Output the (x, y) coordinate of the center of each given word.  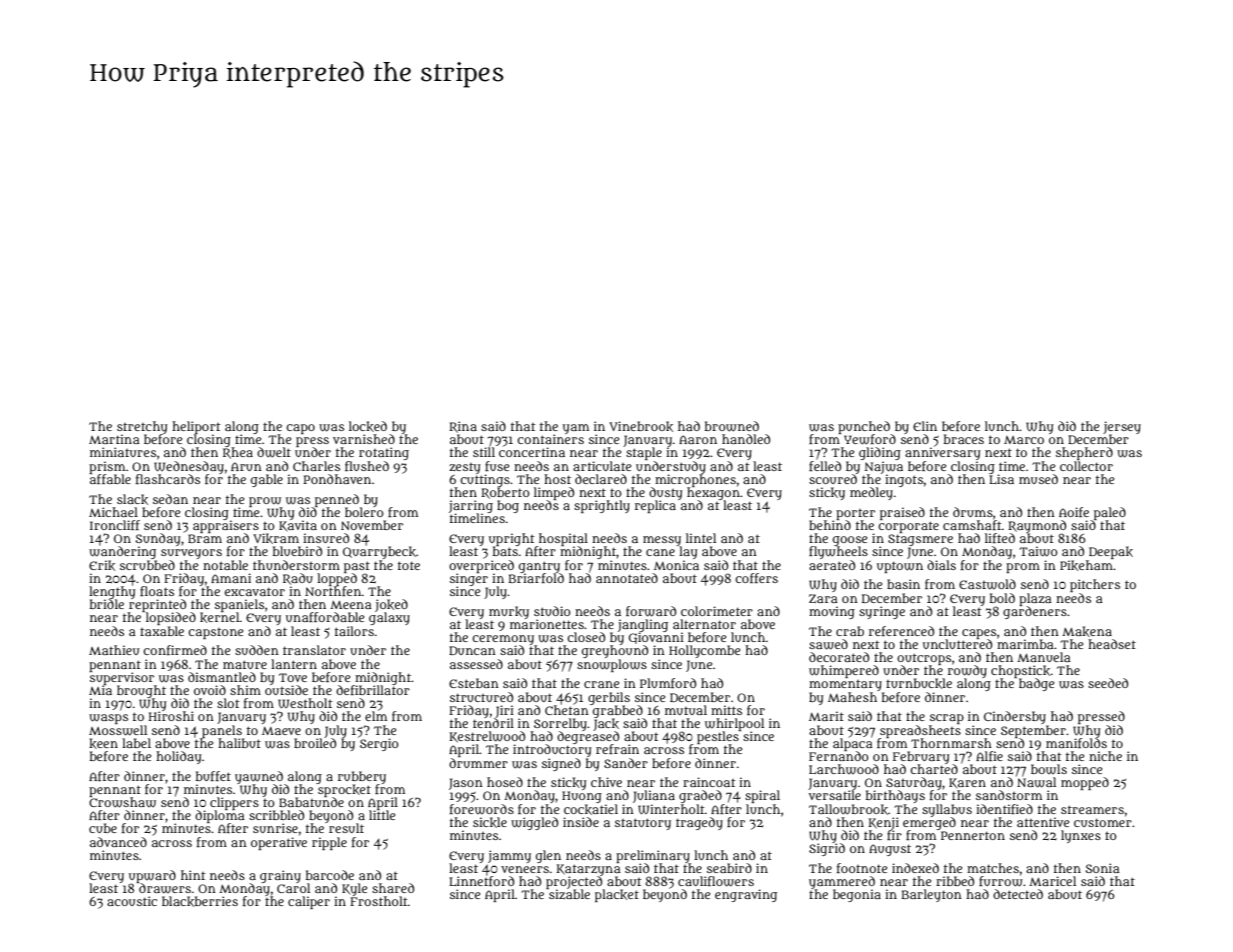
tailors (354, 631)
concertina (532, 452)
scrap (947, 719)
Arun (246, 466)
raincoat (709, 782)
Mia (100, 690)
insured (326, 538)
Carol (293, 888)
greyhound (615, 651)
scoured (833, 479)
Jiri (504, 711)
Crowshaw (122, 802)
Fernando (839, 756)
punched (864, 427)
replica (655, 506)
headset (1112, 644)
